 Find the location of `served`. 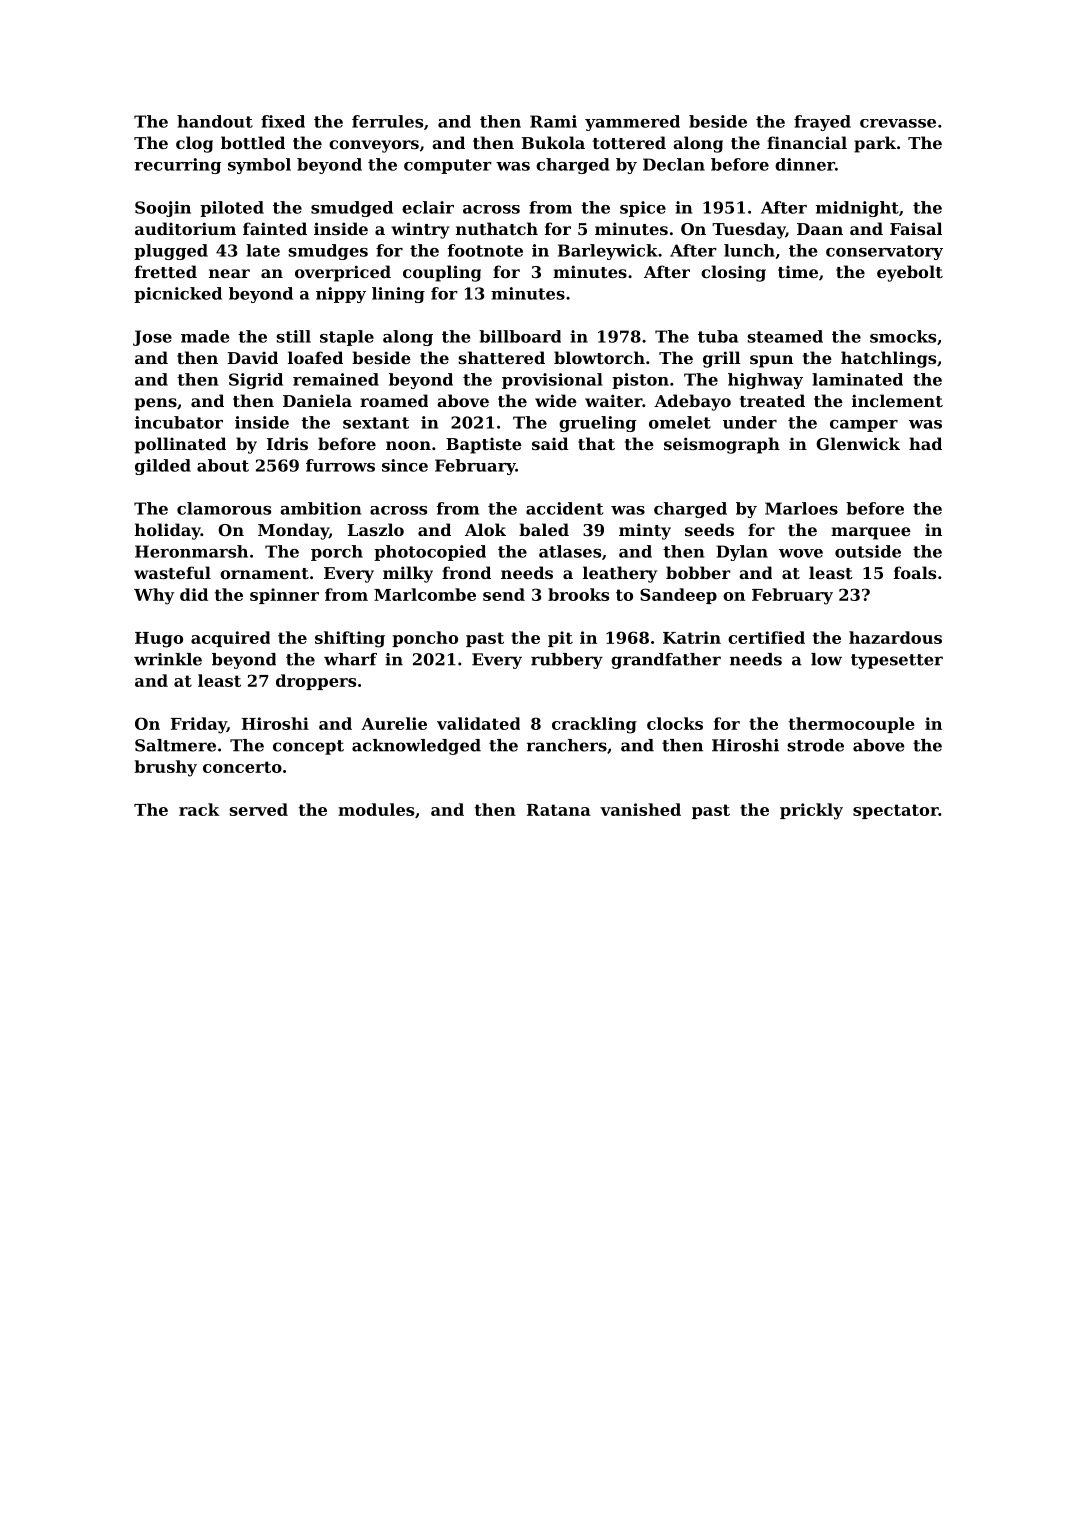

served is located at coordinates (259, 809).
